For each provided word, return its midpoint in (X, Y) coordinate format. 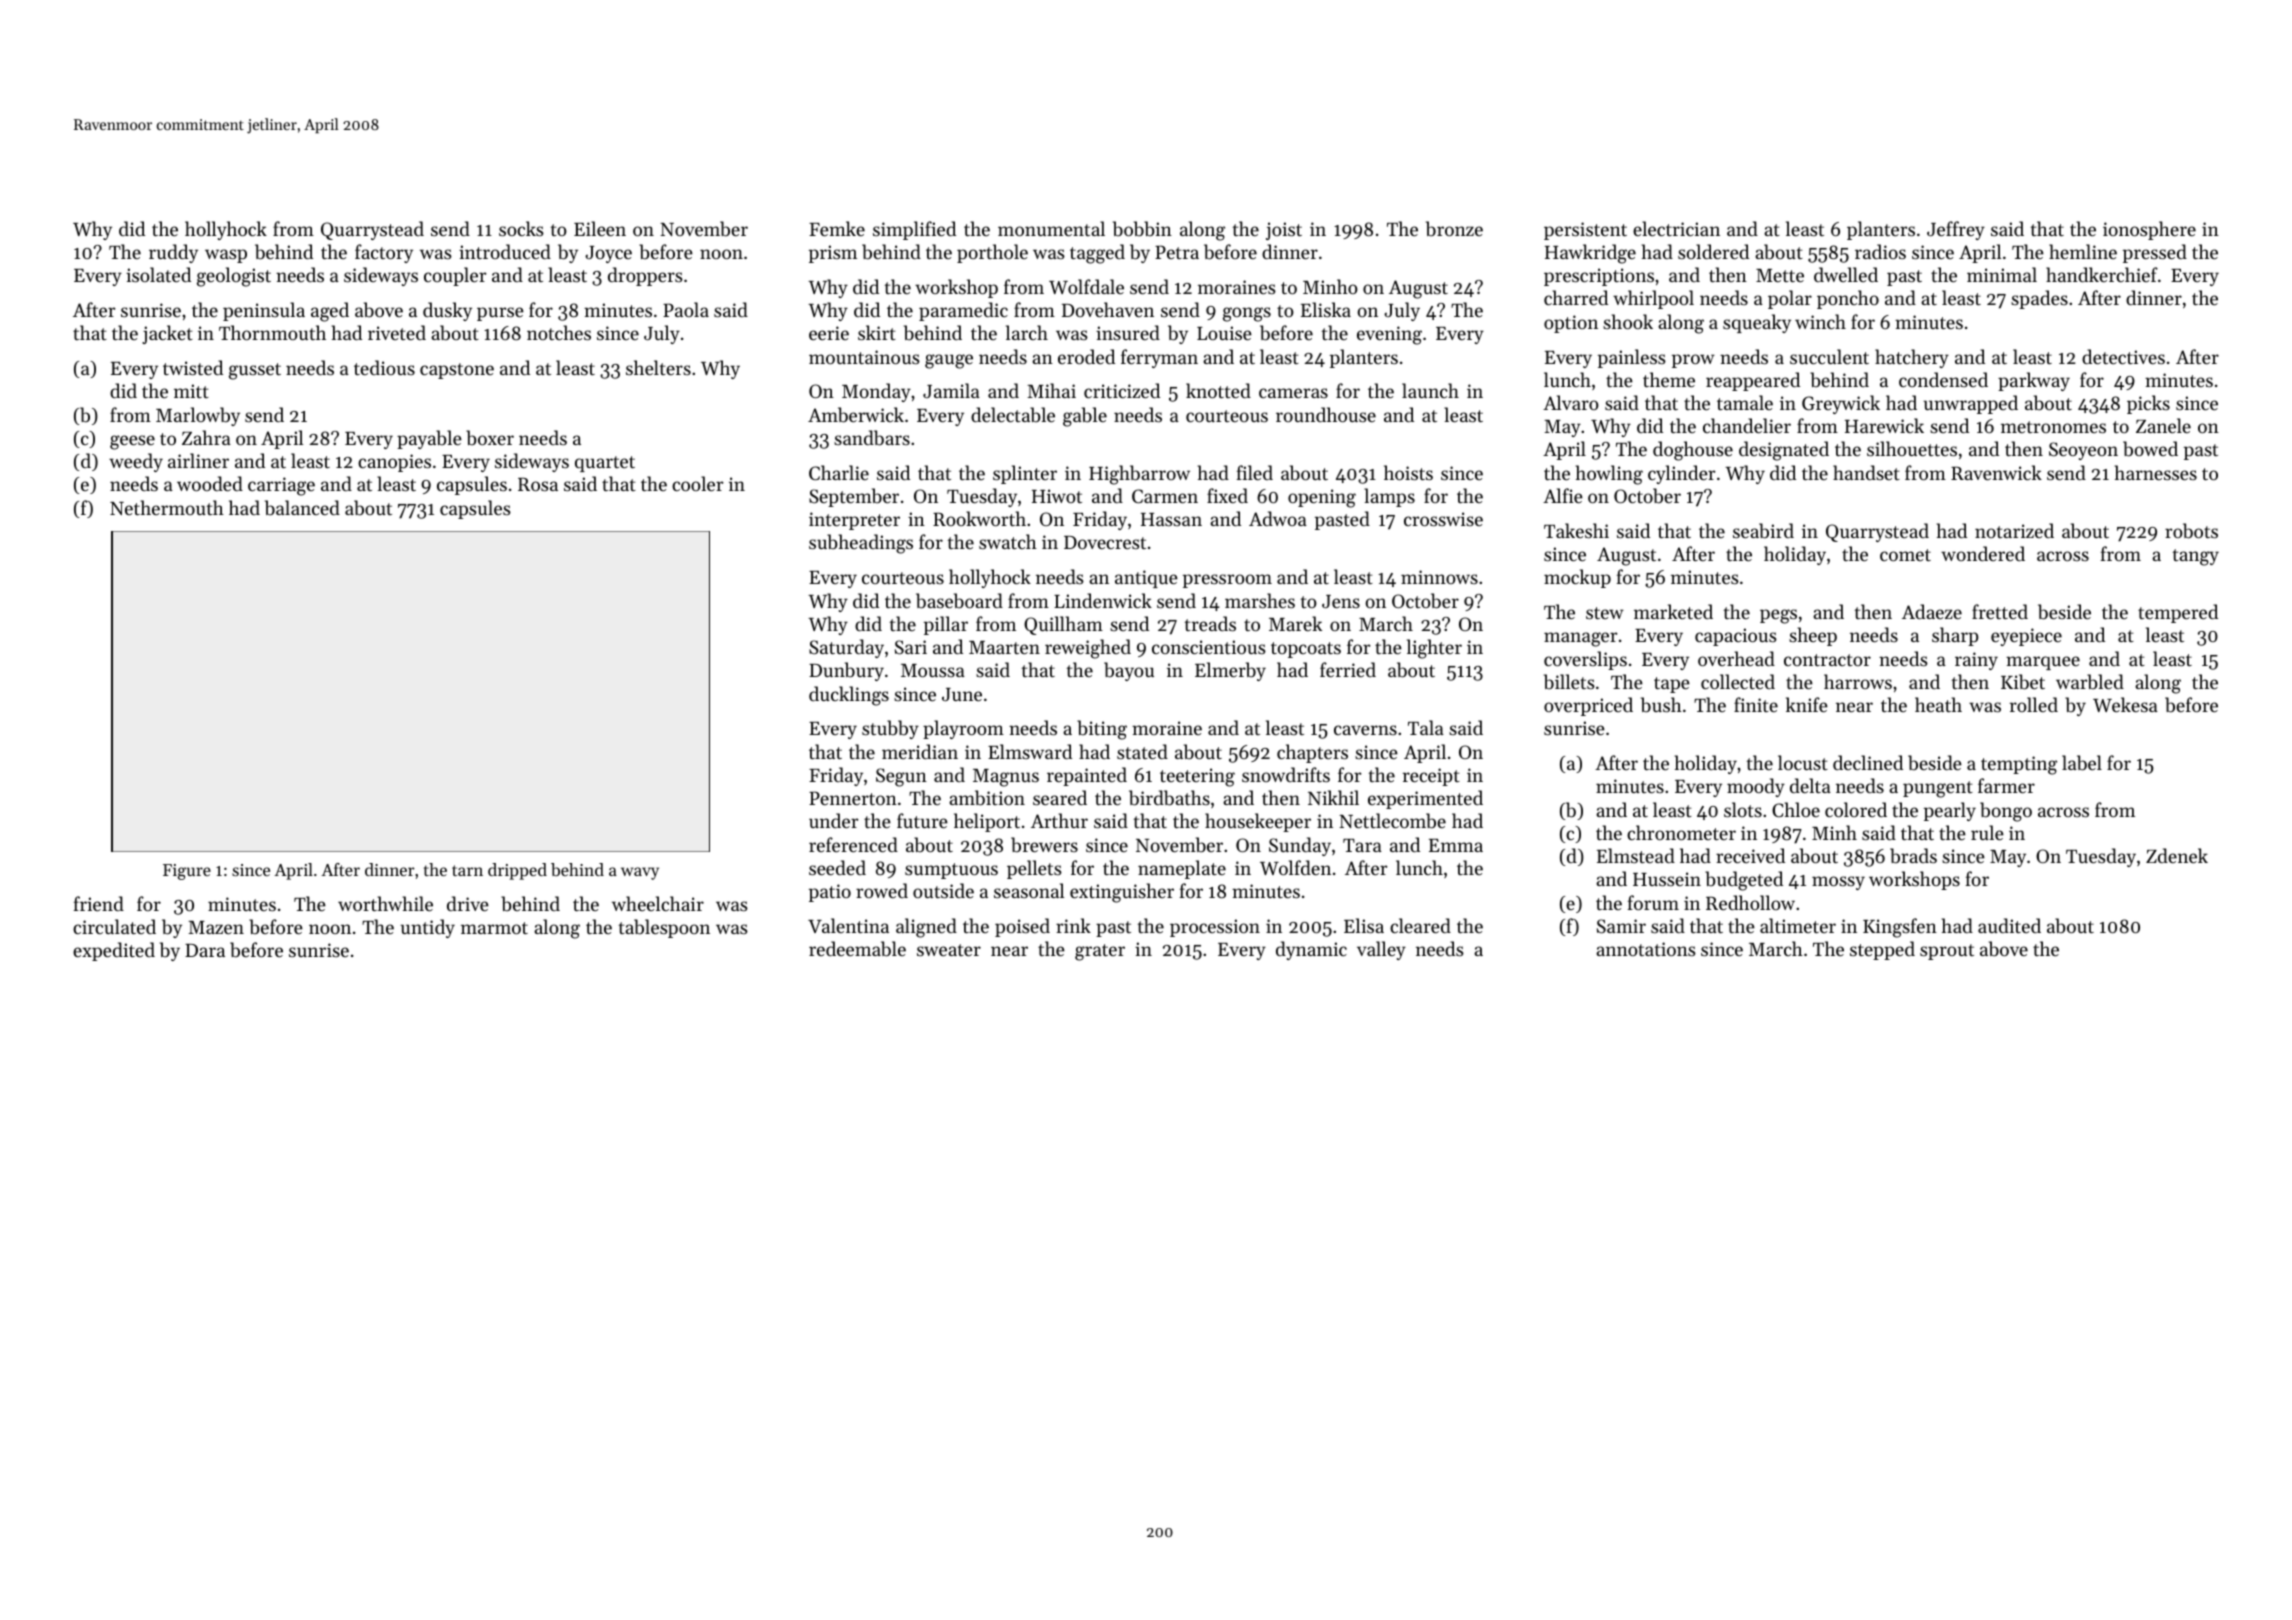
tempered (2178, 613)
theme (1669, 379)
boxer (490, 437)
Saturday (846, 648)
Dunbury (846, 671)
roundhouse (1326, 414)
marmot (494, 928)
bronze (1454, 229)
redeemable (857, 949)
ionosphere (2149, 230)
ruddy (173, 253)
